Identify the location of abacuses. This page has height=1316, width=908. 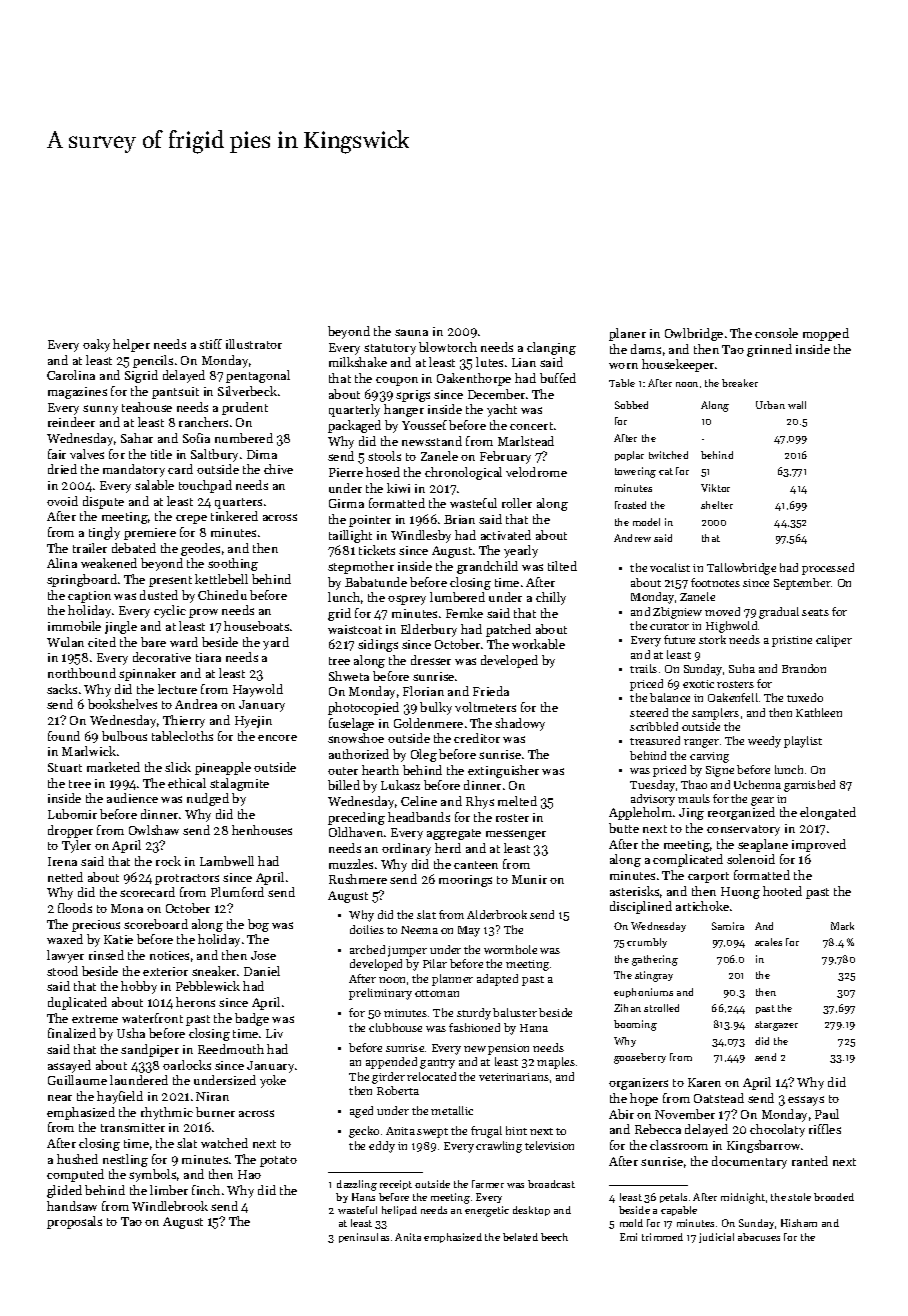
(759, 1237).
